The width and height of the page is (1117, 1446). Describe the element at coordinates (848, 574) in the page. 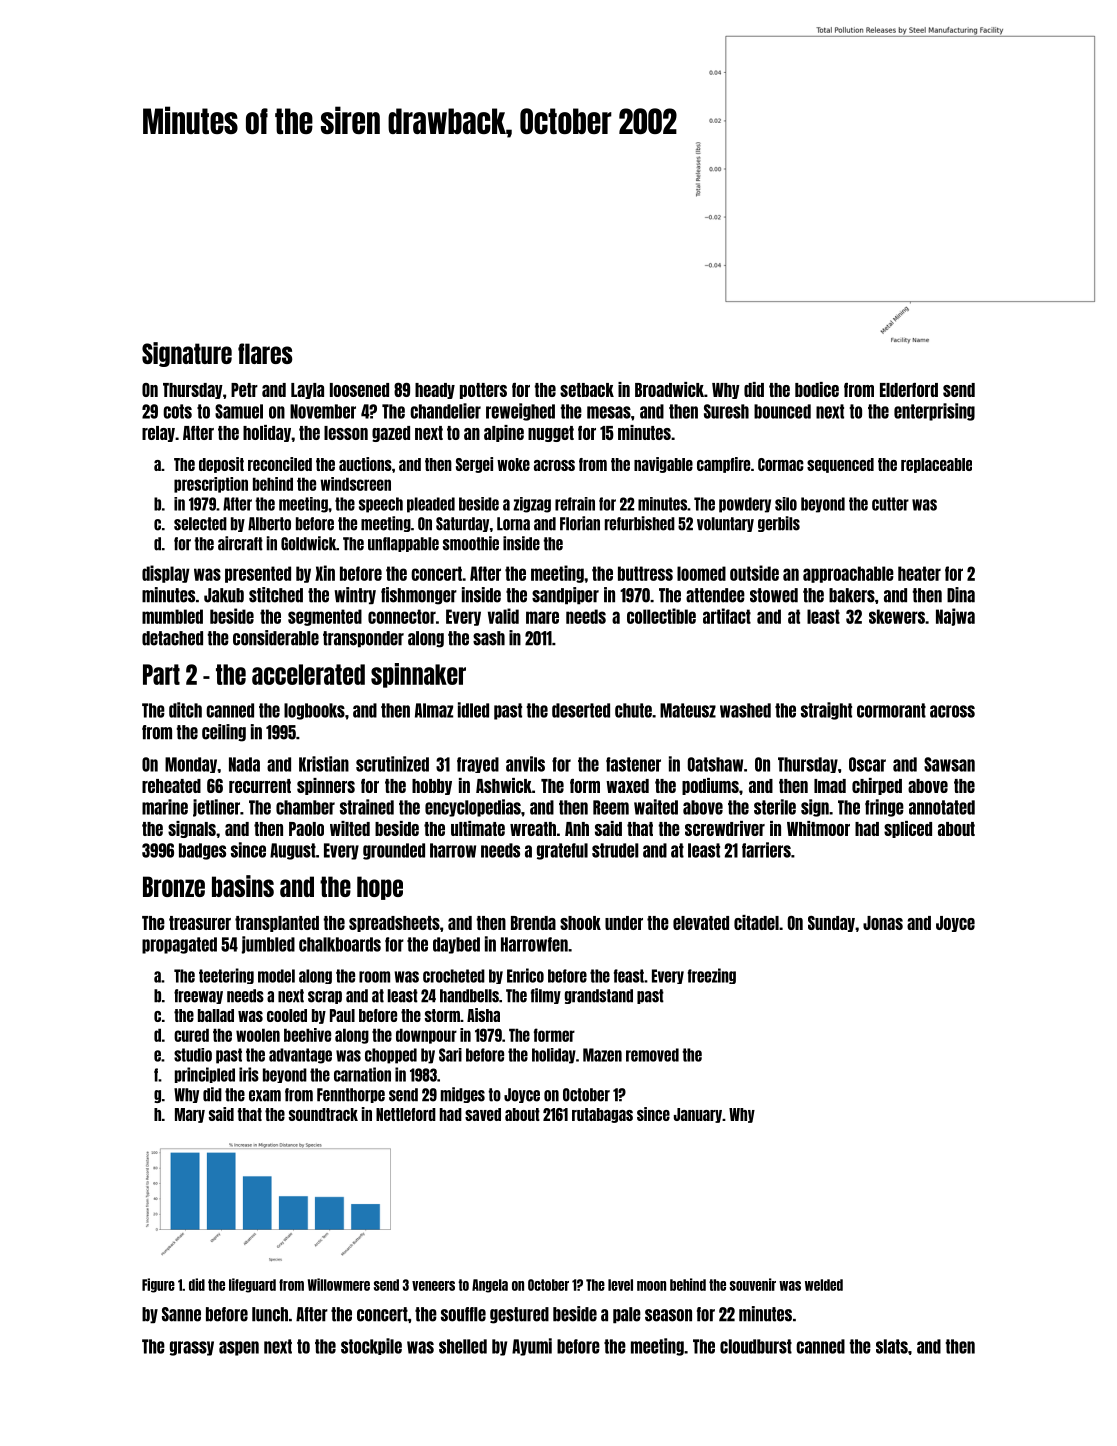

I see `approachable` at that location.
